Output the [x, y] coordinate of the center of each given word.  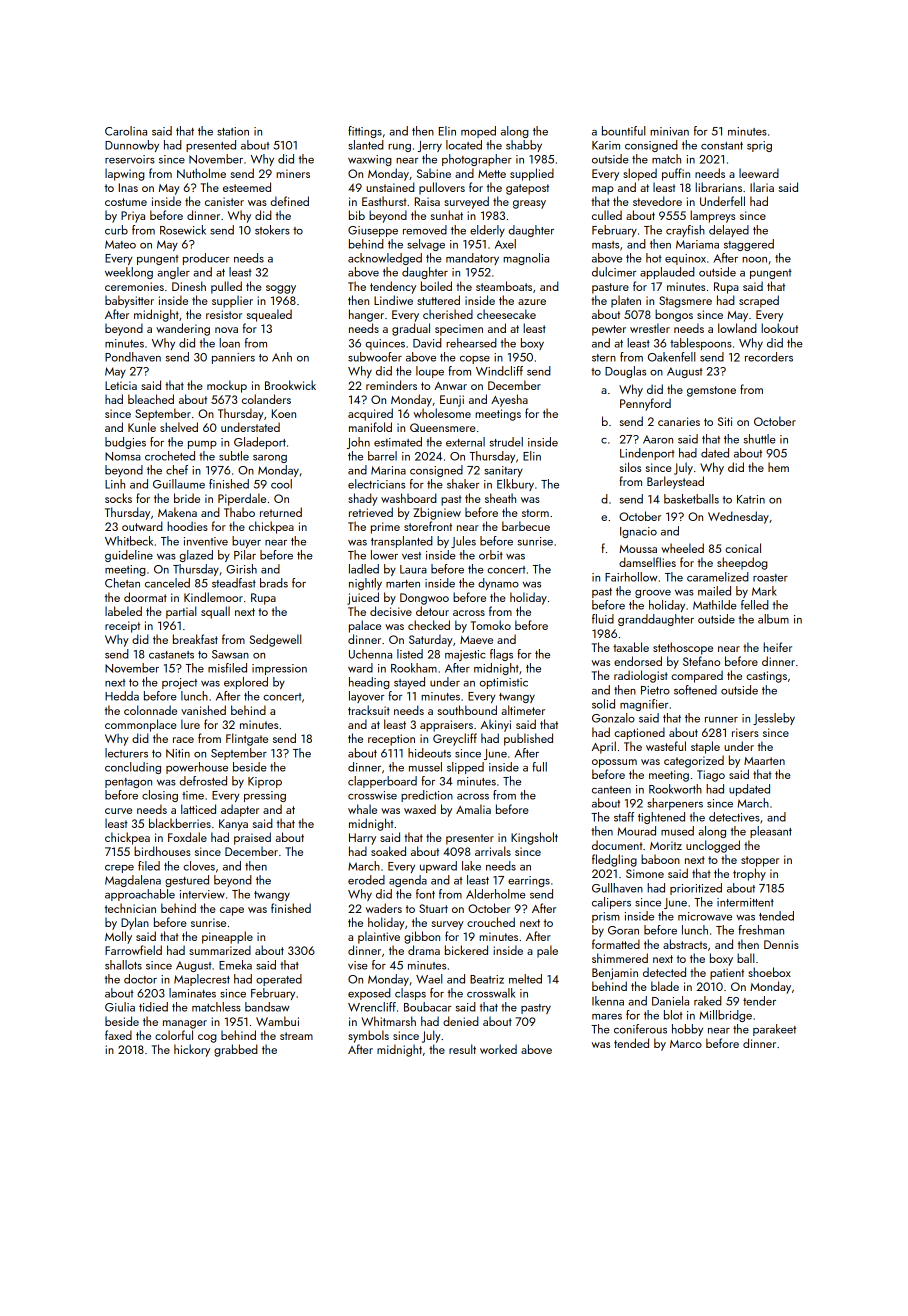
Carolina [126, 131]
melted [525, 979]
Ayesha [509, 400]
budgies [125, 443]
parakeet [774, 1030]
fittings [365, 132]
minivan [669, 131]
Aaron [658, 439]
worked [498, 1049]
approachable [140, 895]
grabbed [236, 1050]
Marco [686, 1044]
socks [118, 498]
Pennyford [645, 404]
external [465, 442]
